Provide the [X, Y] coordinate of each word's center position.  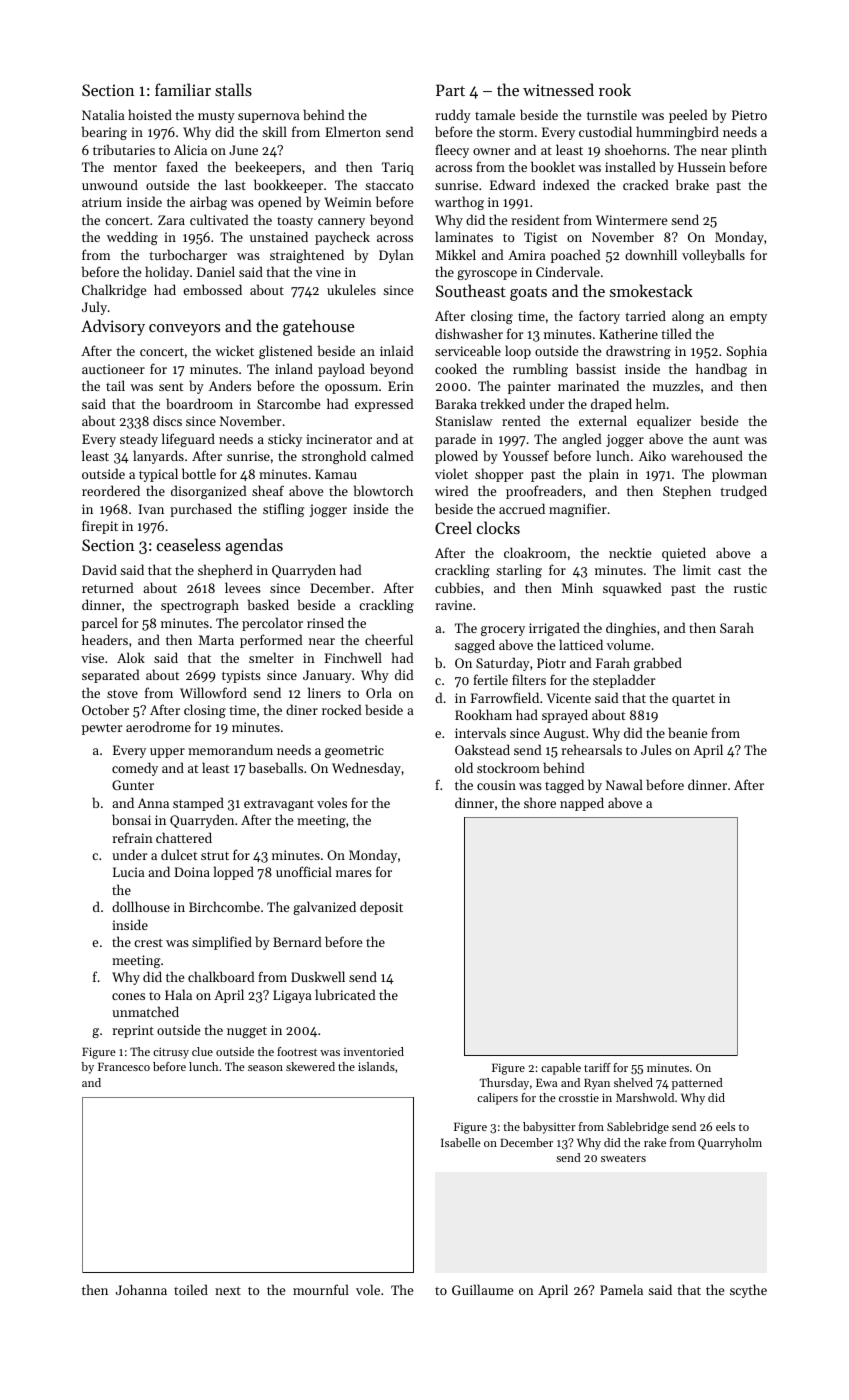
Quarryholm [730, 1144]
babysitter [549, 1128]
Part [450, 90]
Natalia [103, 114]
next [228, 1290]
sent [171, 387]
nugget [247, 1032]
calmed [392, 455]
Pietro [749, 115]
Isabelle [461, 1142]
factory [599, 317]
